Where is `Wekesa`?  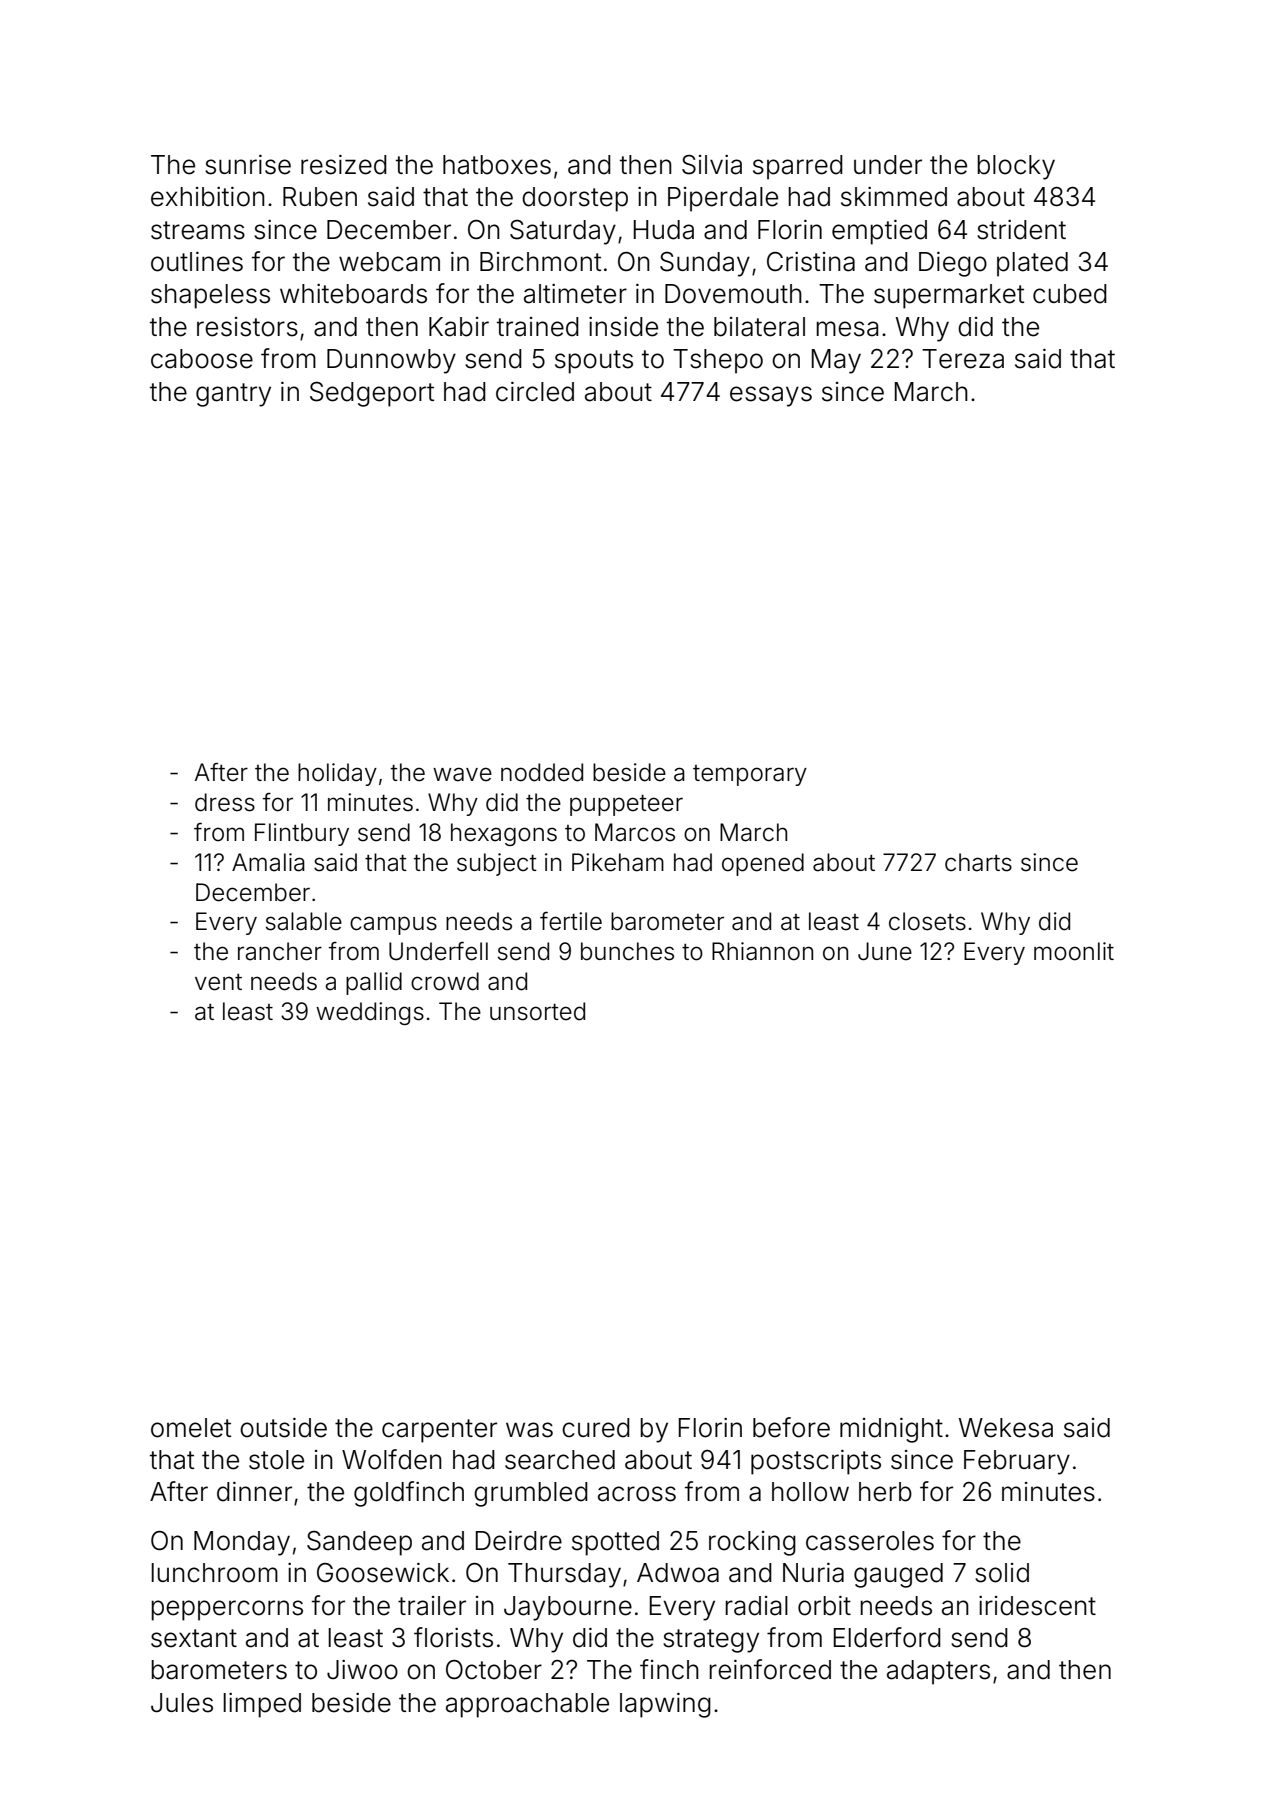 Wekesa is located at coordinates (1006, 1428).
